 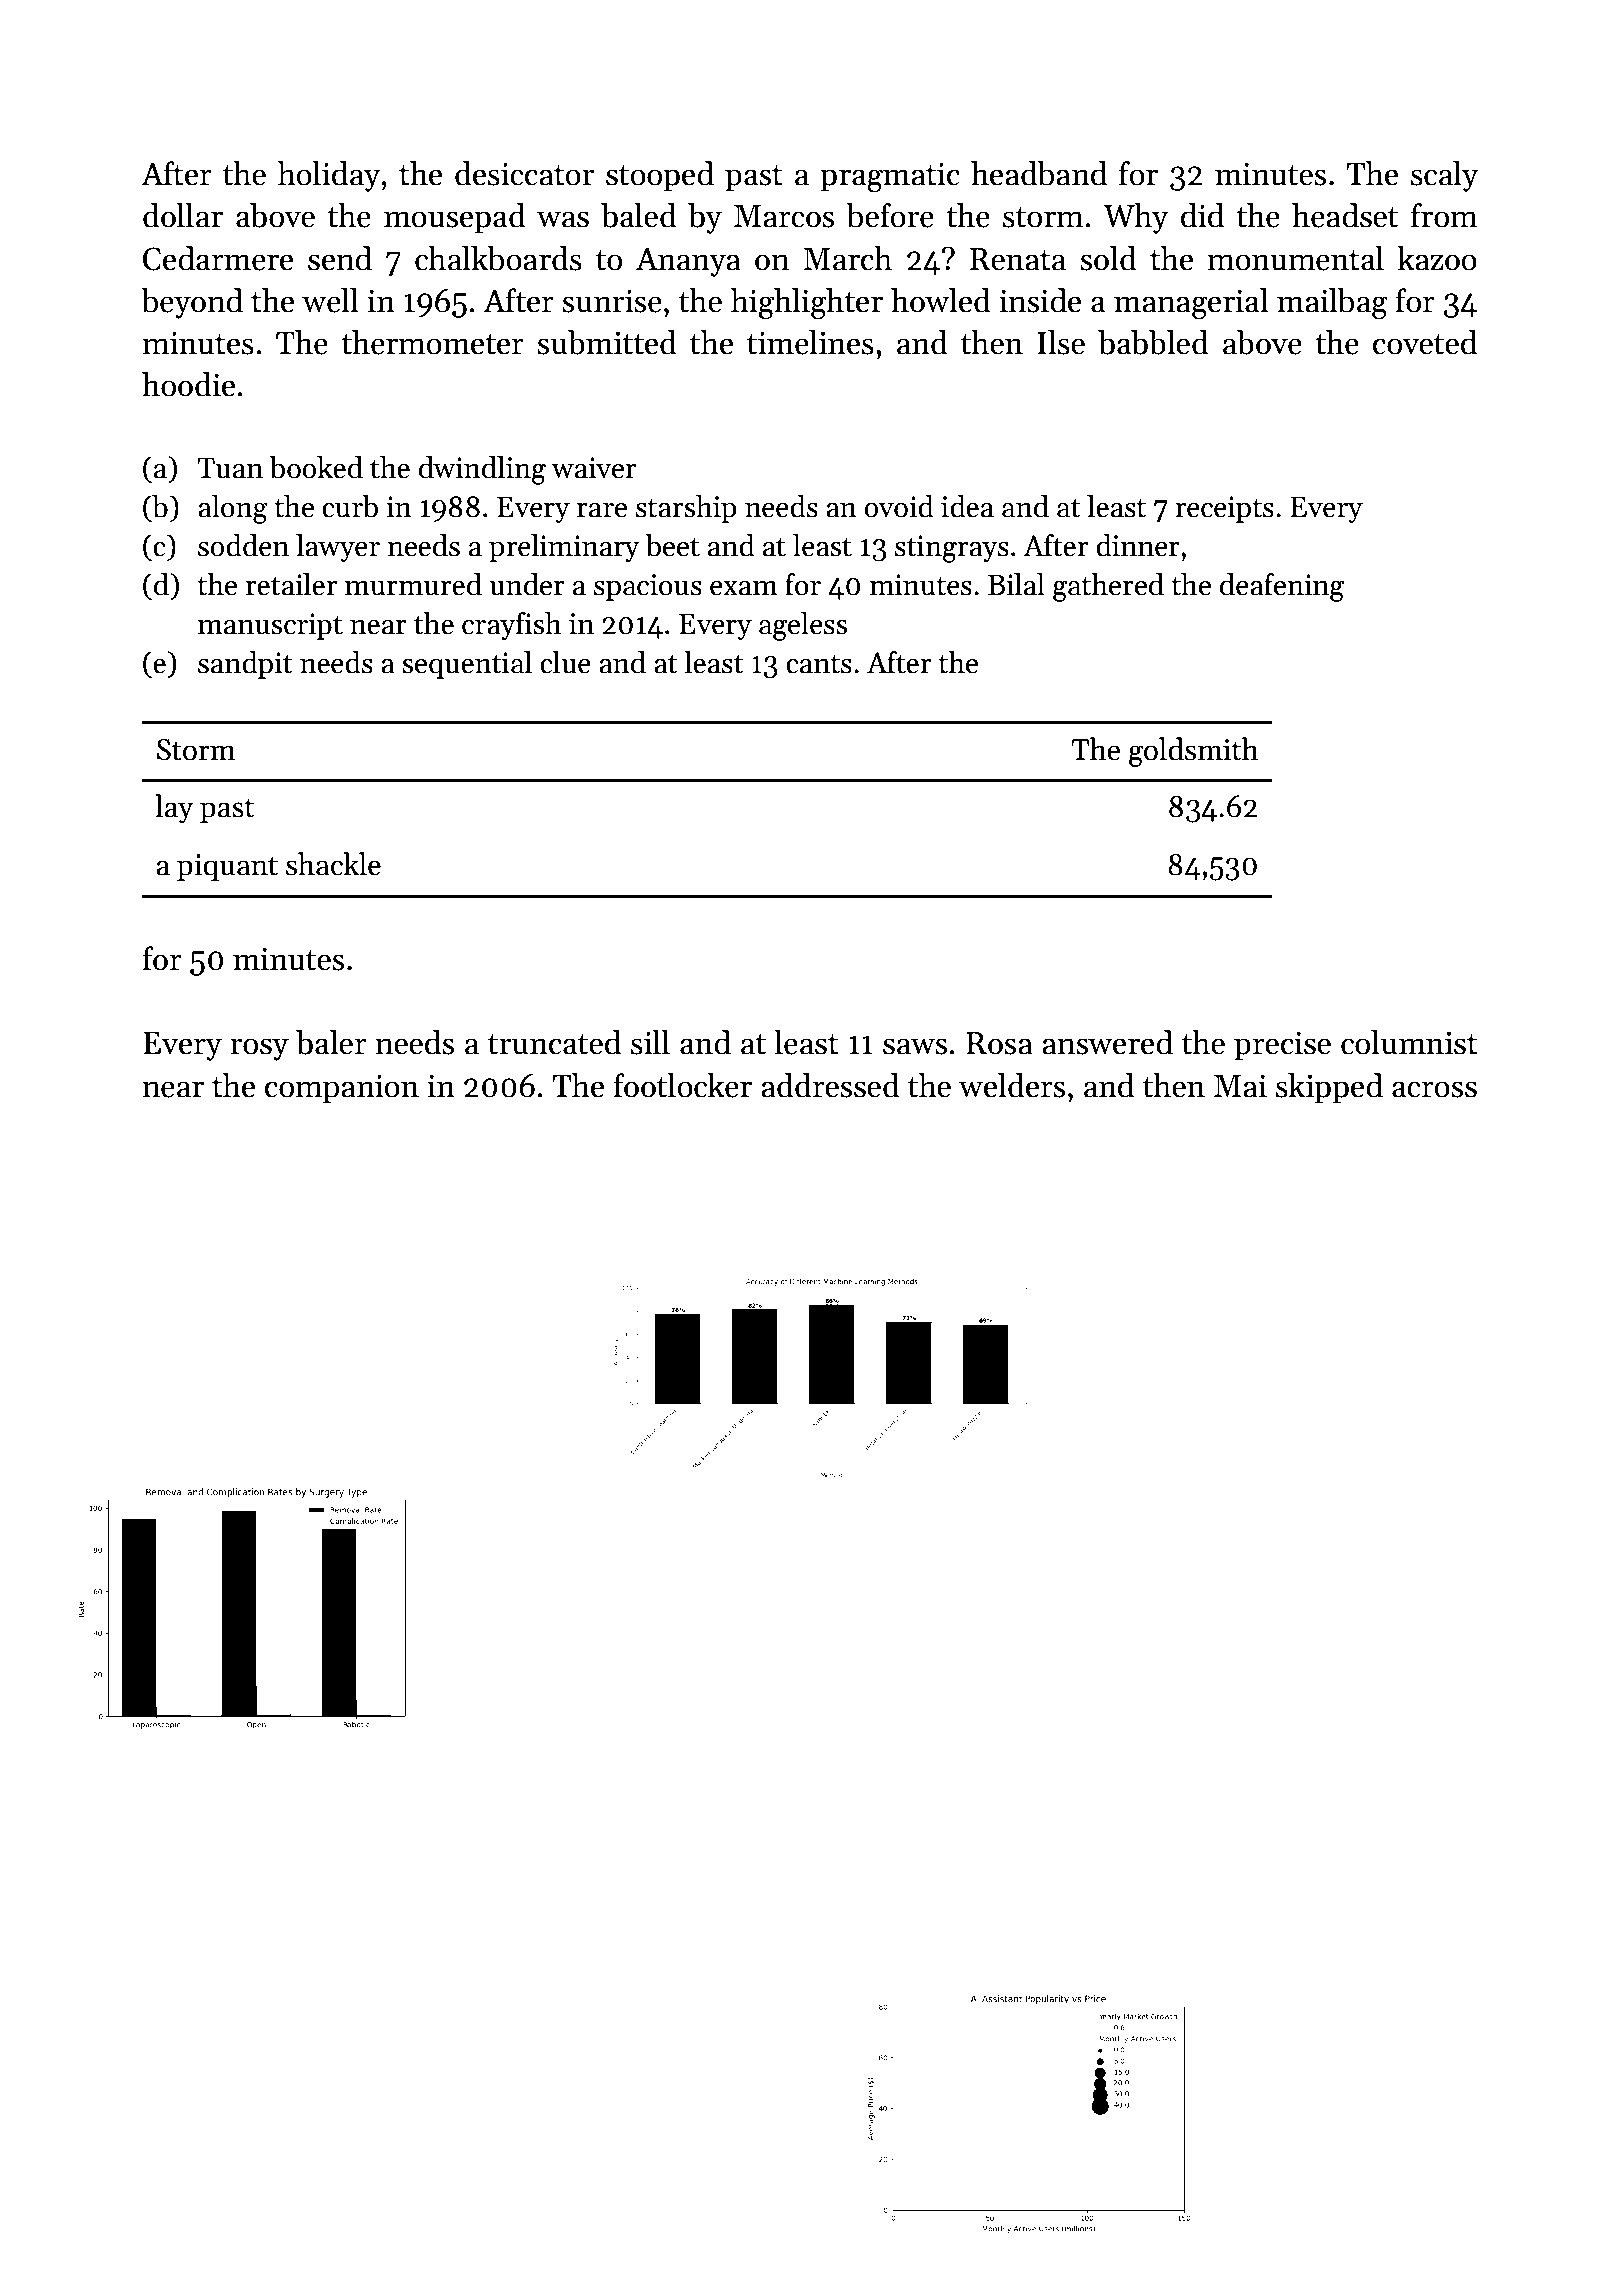 What do you see at coordinates (245, 665) in the screenshot?
I see `sandpit` at bounding box center [245, 665].
